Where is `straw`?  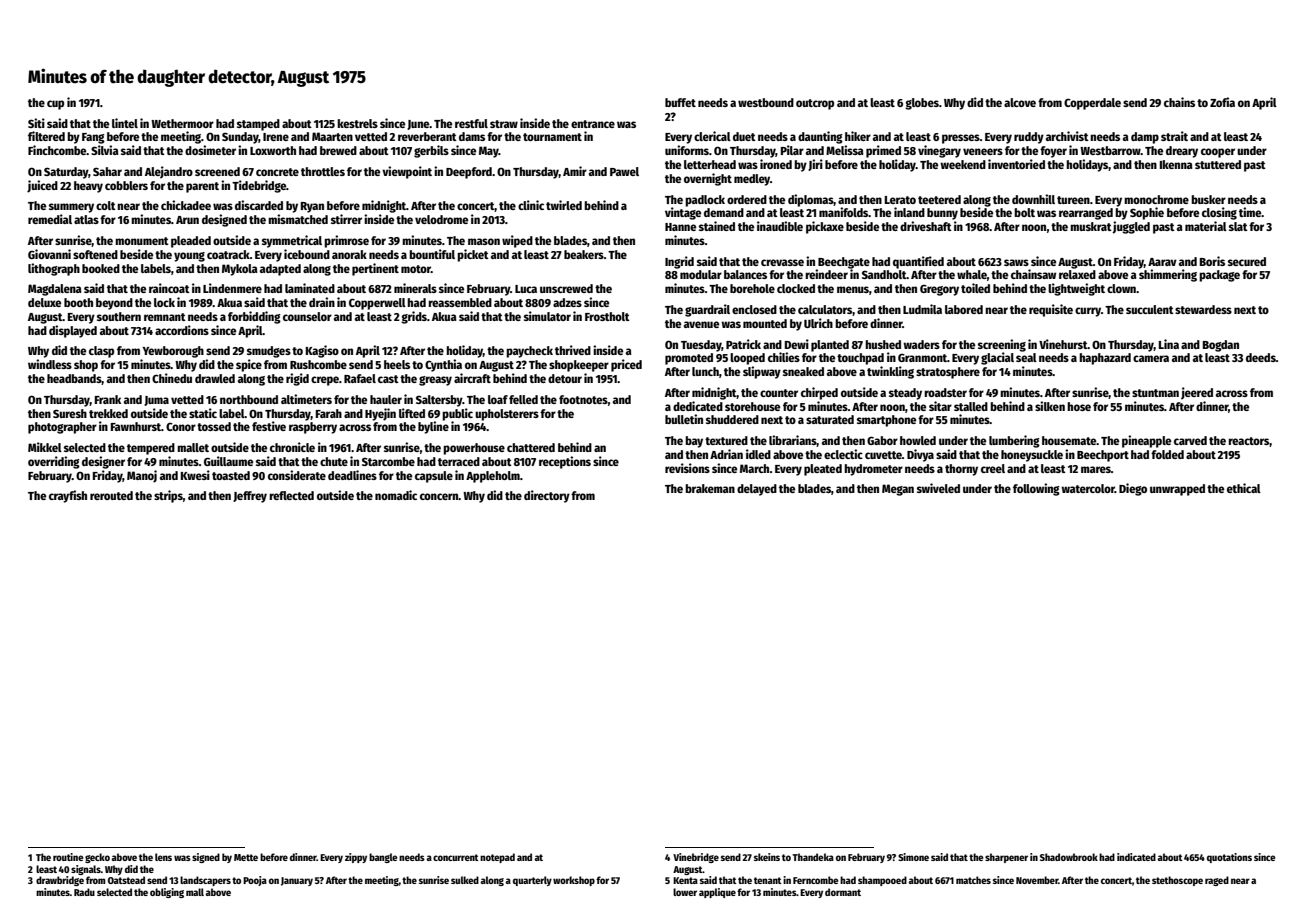
straw is located at coordinates (504, 124).
